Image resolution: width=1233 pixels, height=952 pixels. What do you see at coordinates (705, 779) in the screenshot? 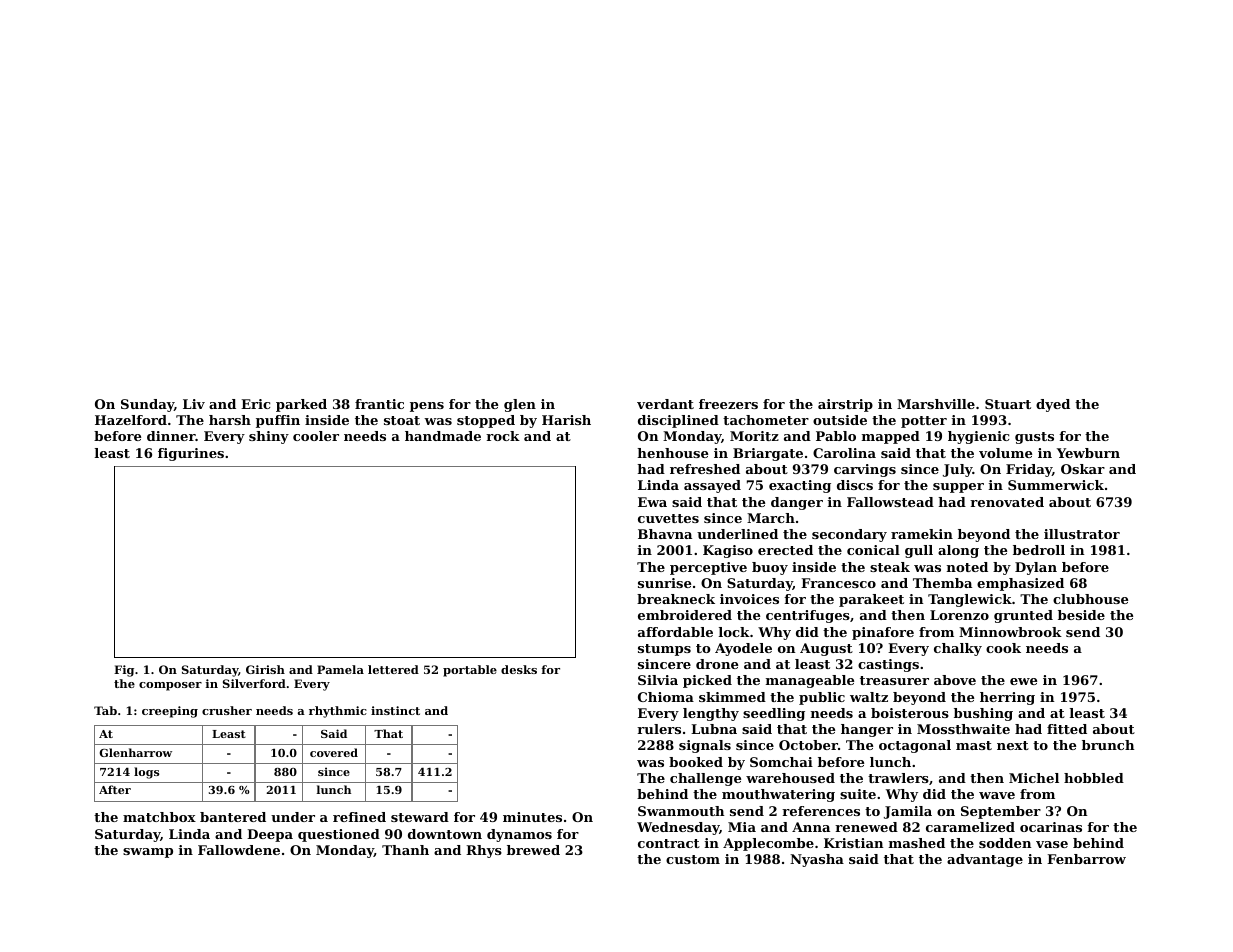
I see `challenge` at bounding box center [705, 779].
